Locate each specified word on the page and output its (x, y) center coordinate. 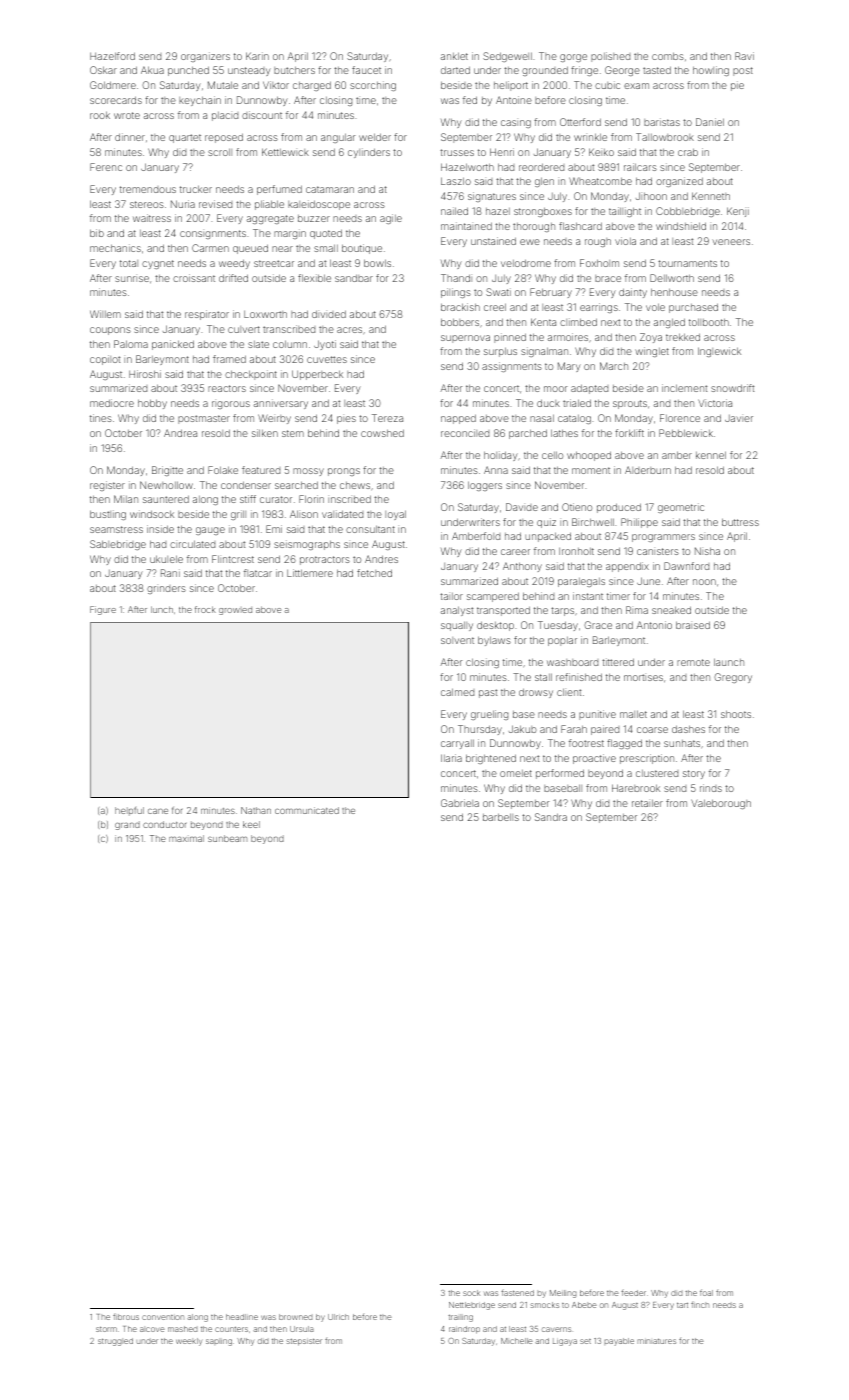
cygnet (158, 264)
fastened (517, 1292)
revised (215, 204)
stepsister (304, 1342)
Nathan (256, 810)
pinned (510, 338)
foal (706, 1292)
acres (349, 330)
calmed (457, 692)
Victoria (715, 403)
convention (163, 1317)
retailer (647, 803)
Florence (680, 418)
